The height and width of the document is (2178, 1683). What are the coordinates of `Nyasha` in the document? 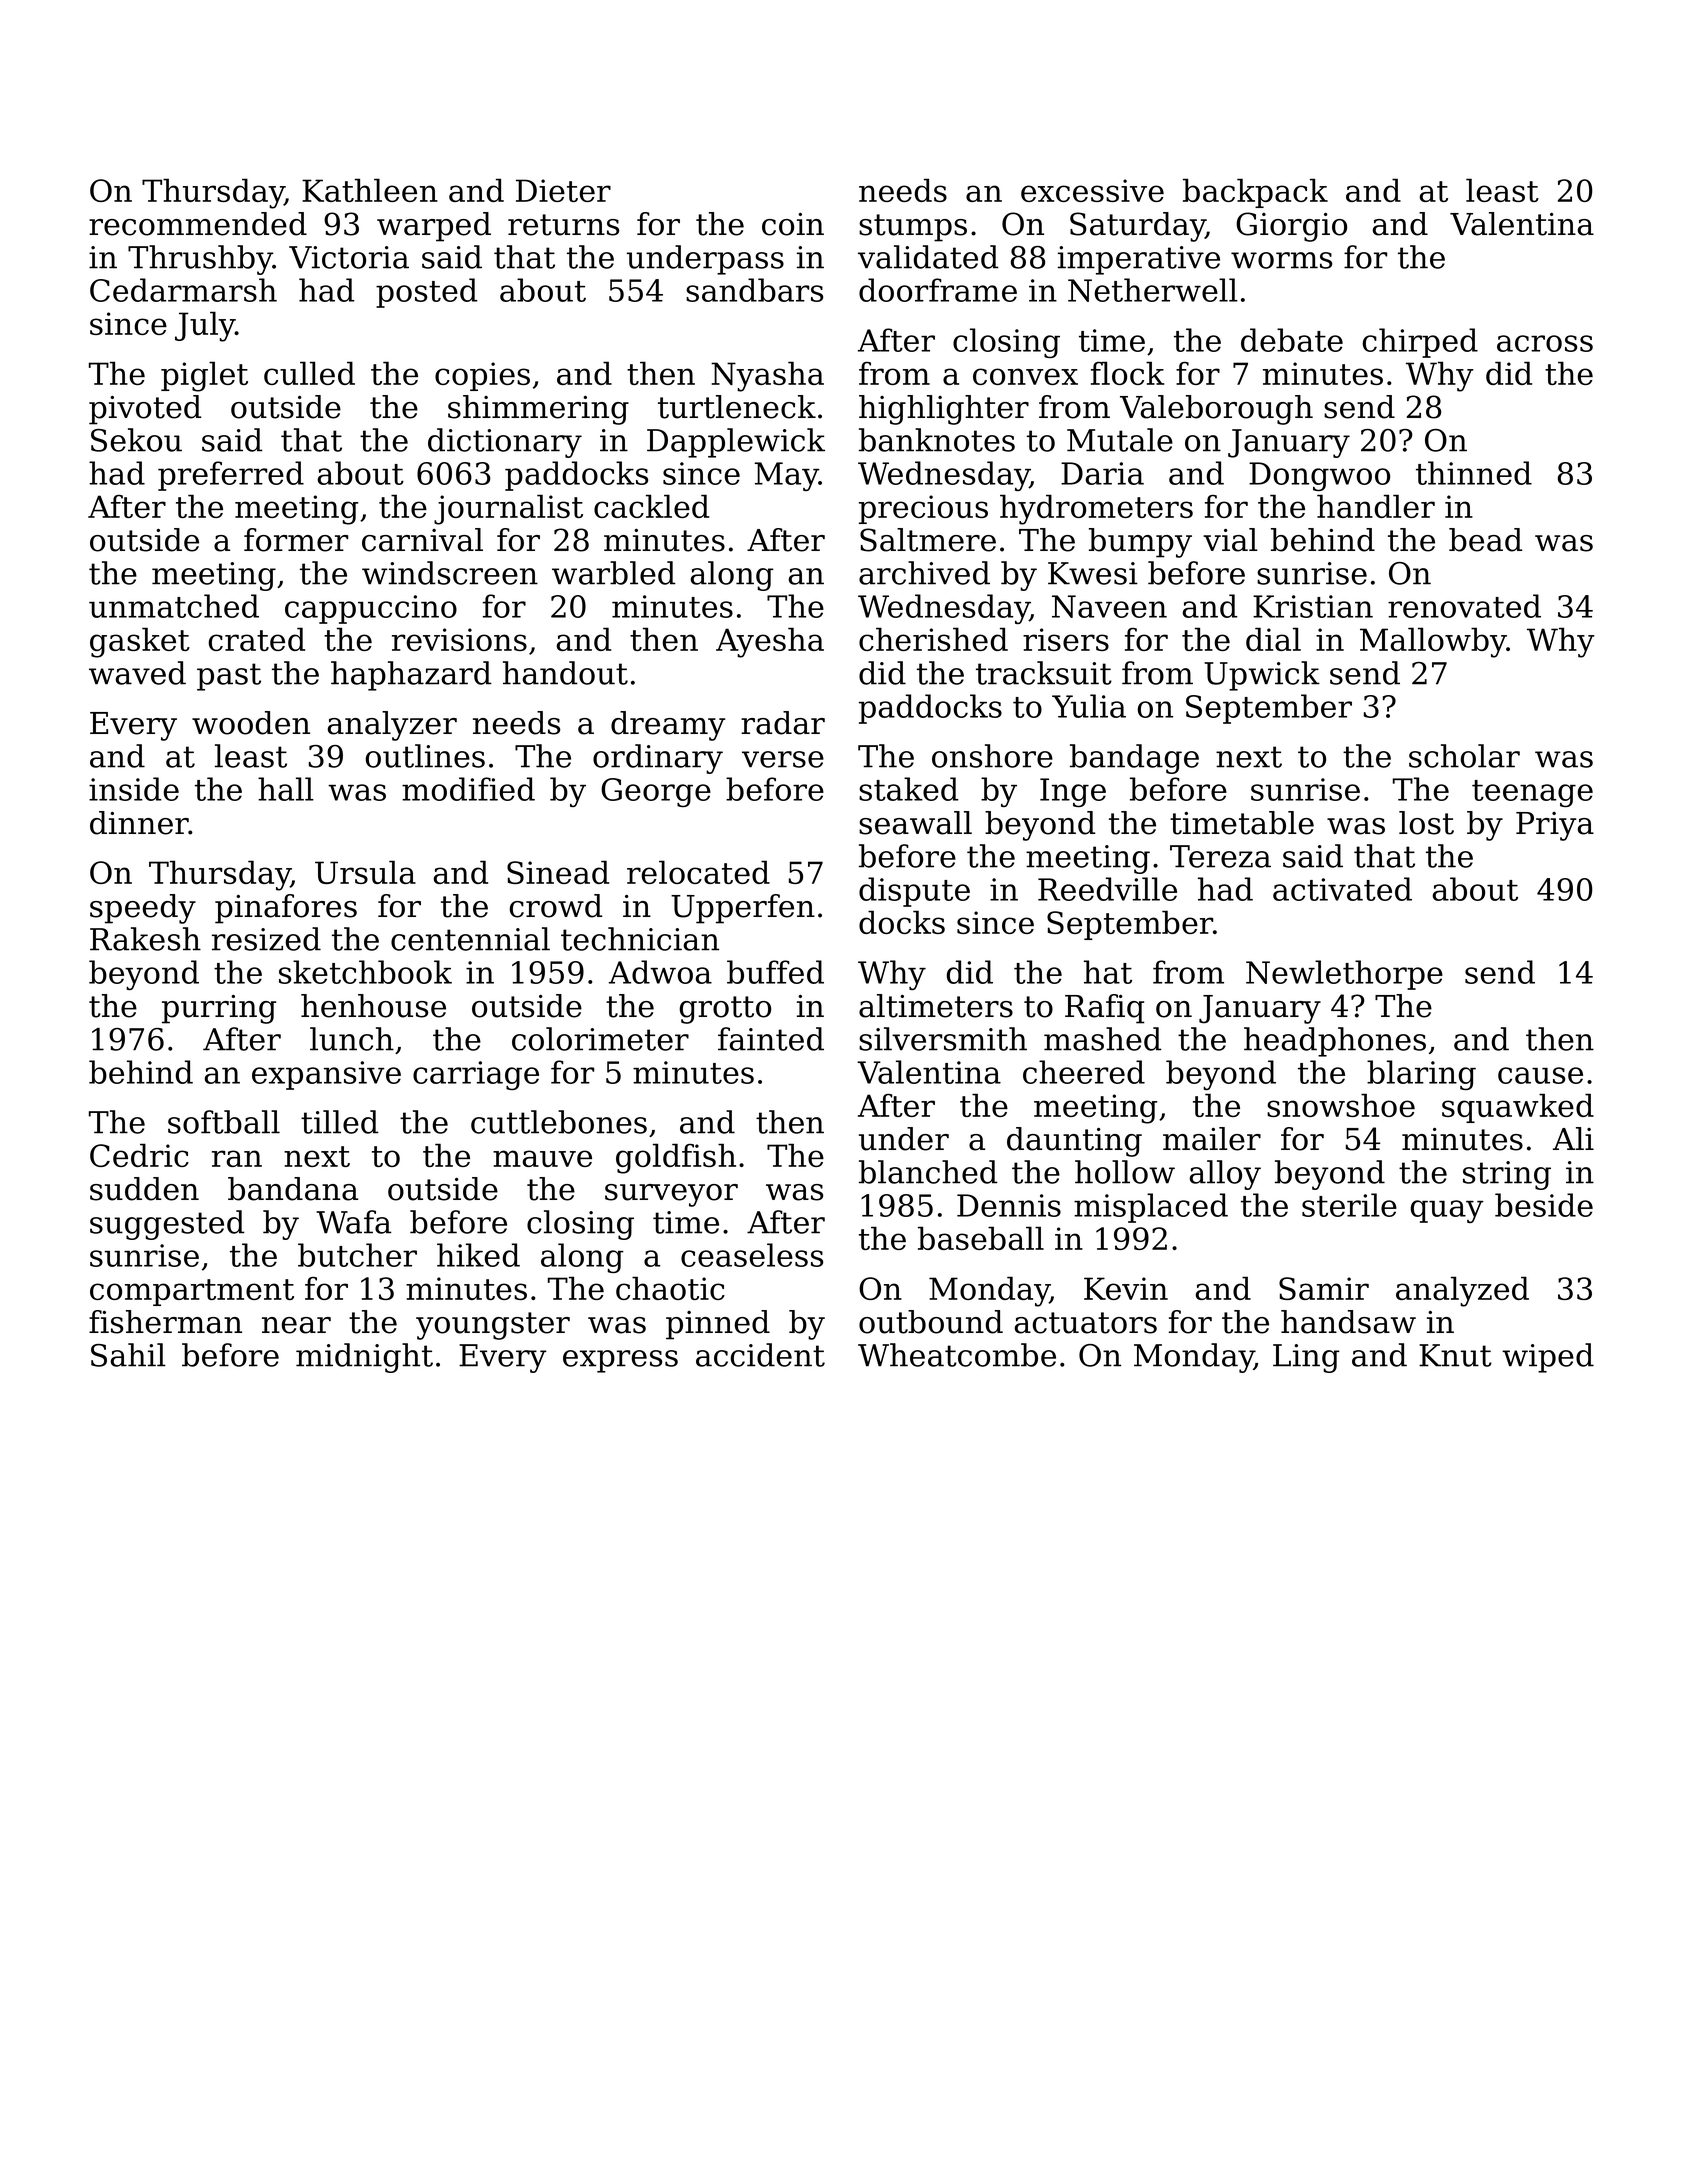 It's located at (767, 376).
